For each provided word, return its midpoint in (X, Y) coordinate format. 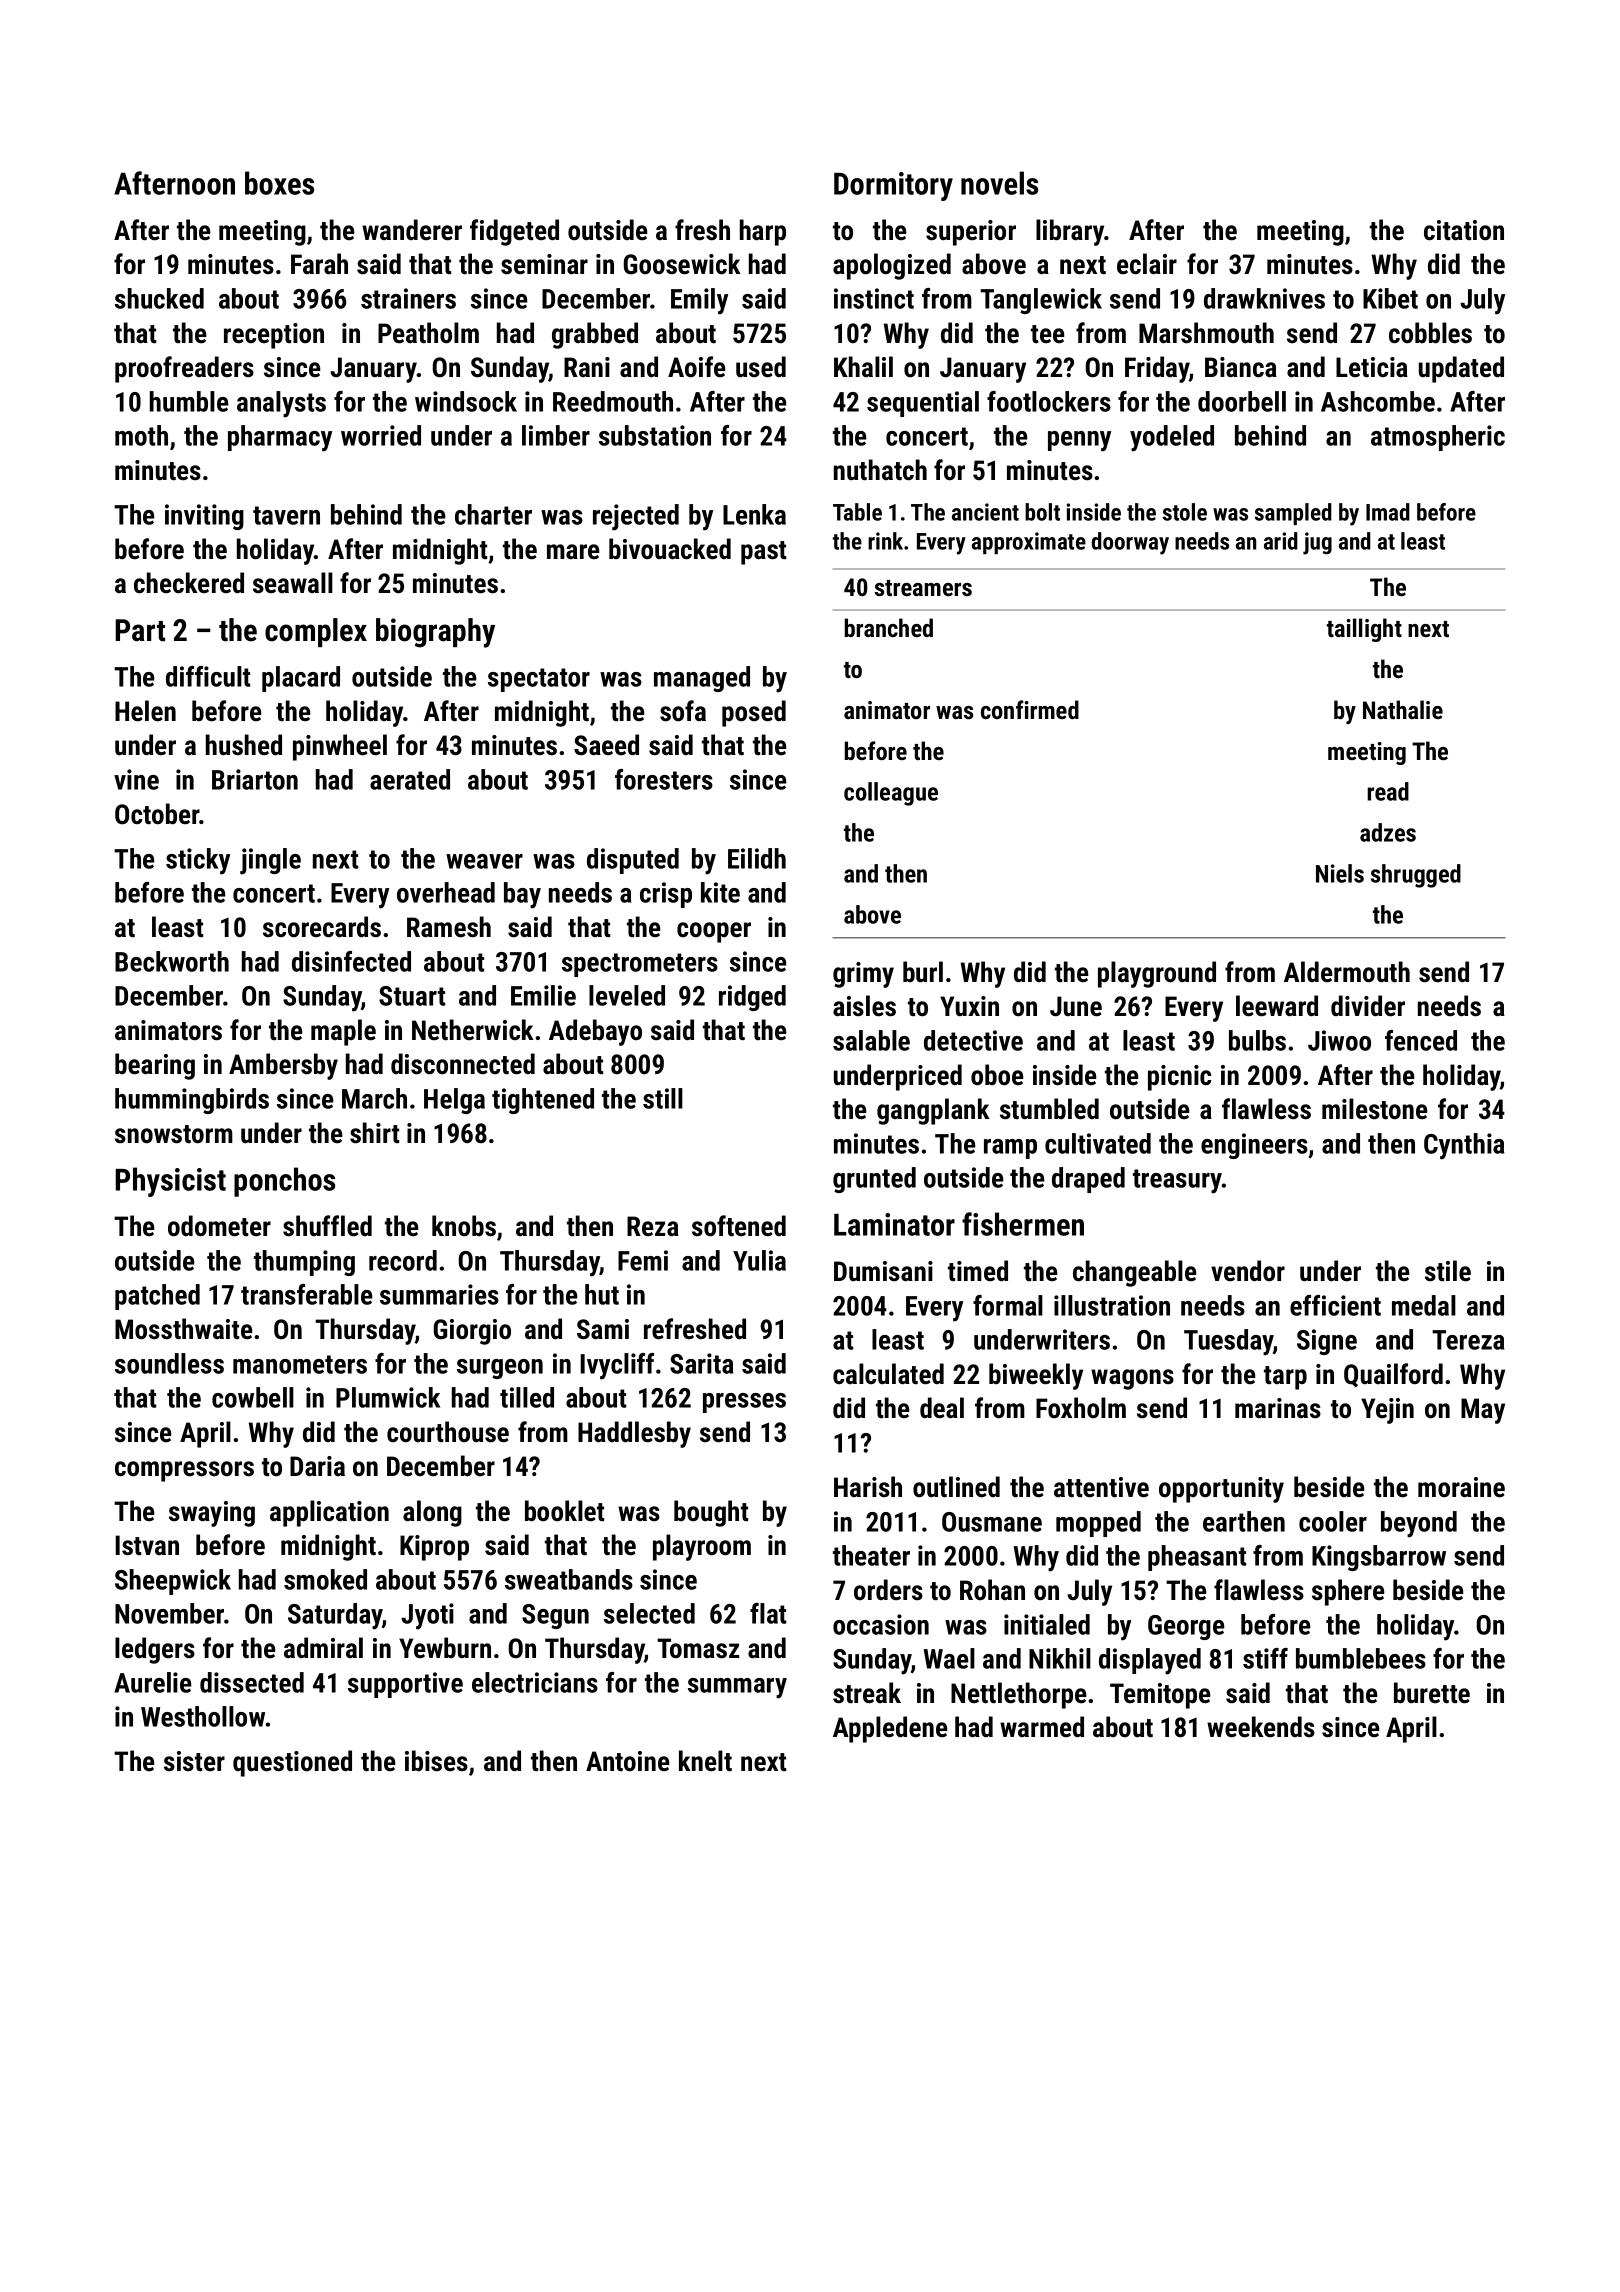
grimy (863, 975)
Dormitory (893, 186)
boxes (279, 183)
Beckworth (172, 961)
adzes (1388, 832)
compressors (184, 1471)
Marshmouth (1206, 333)
